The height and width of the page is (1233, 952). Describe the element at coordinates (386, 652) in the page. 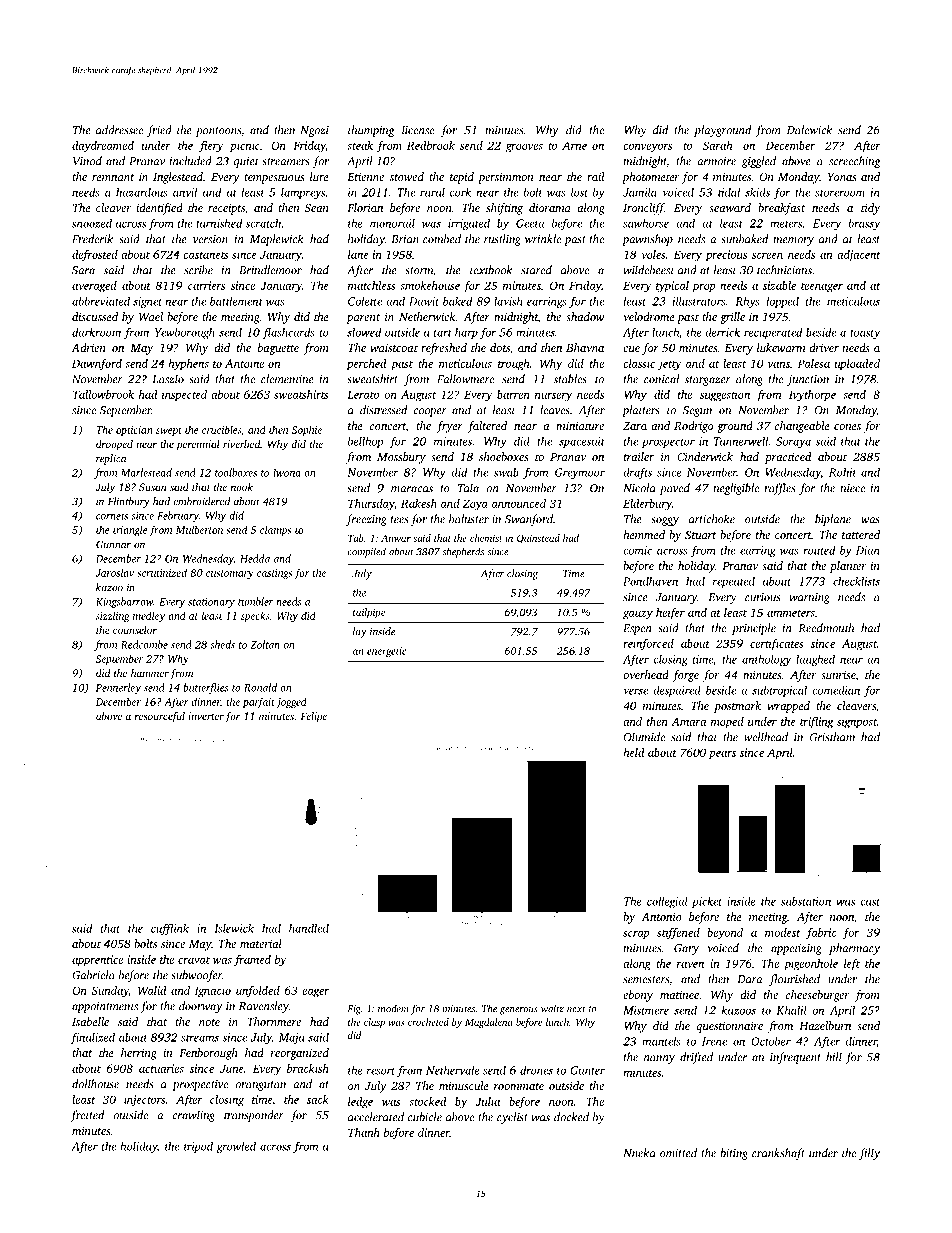

I see `energetic` at that location.
